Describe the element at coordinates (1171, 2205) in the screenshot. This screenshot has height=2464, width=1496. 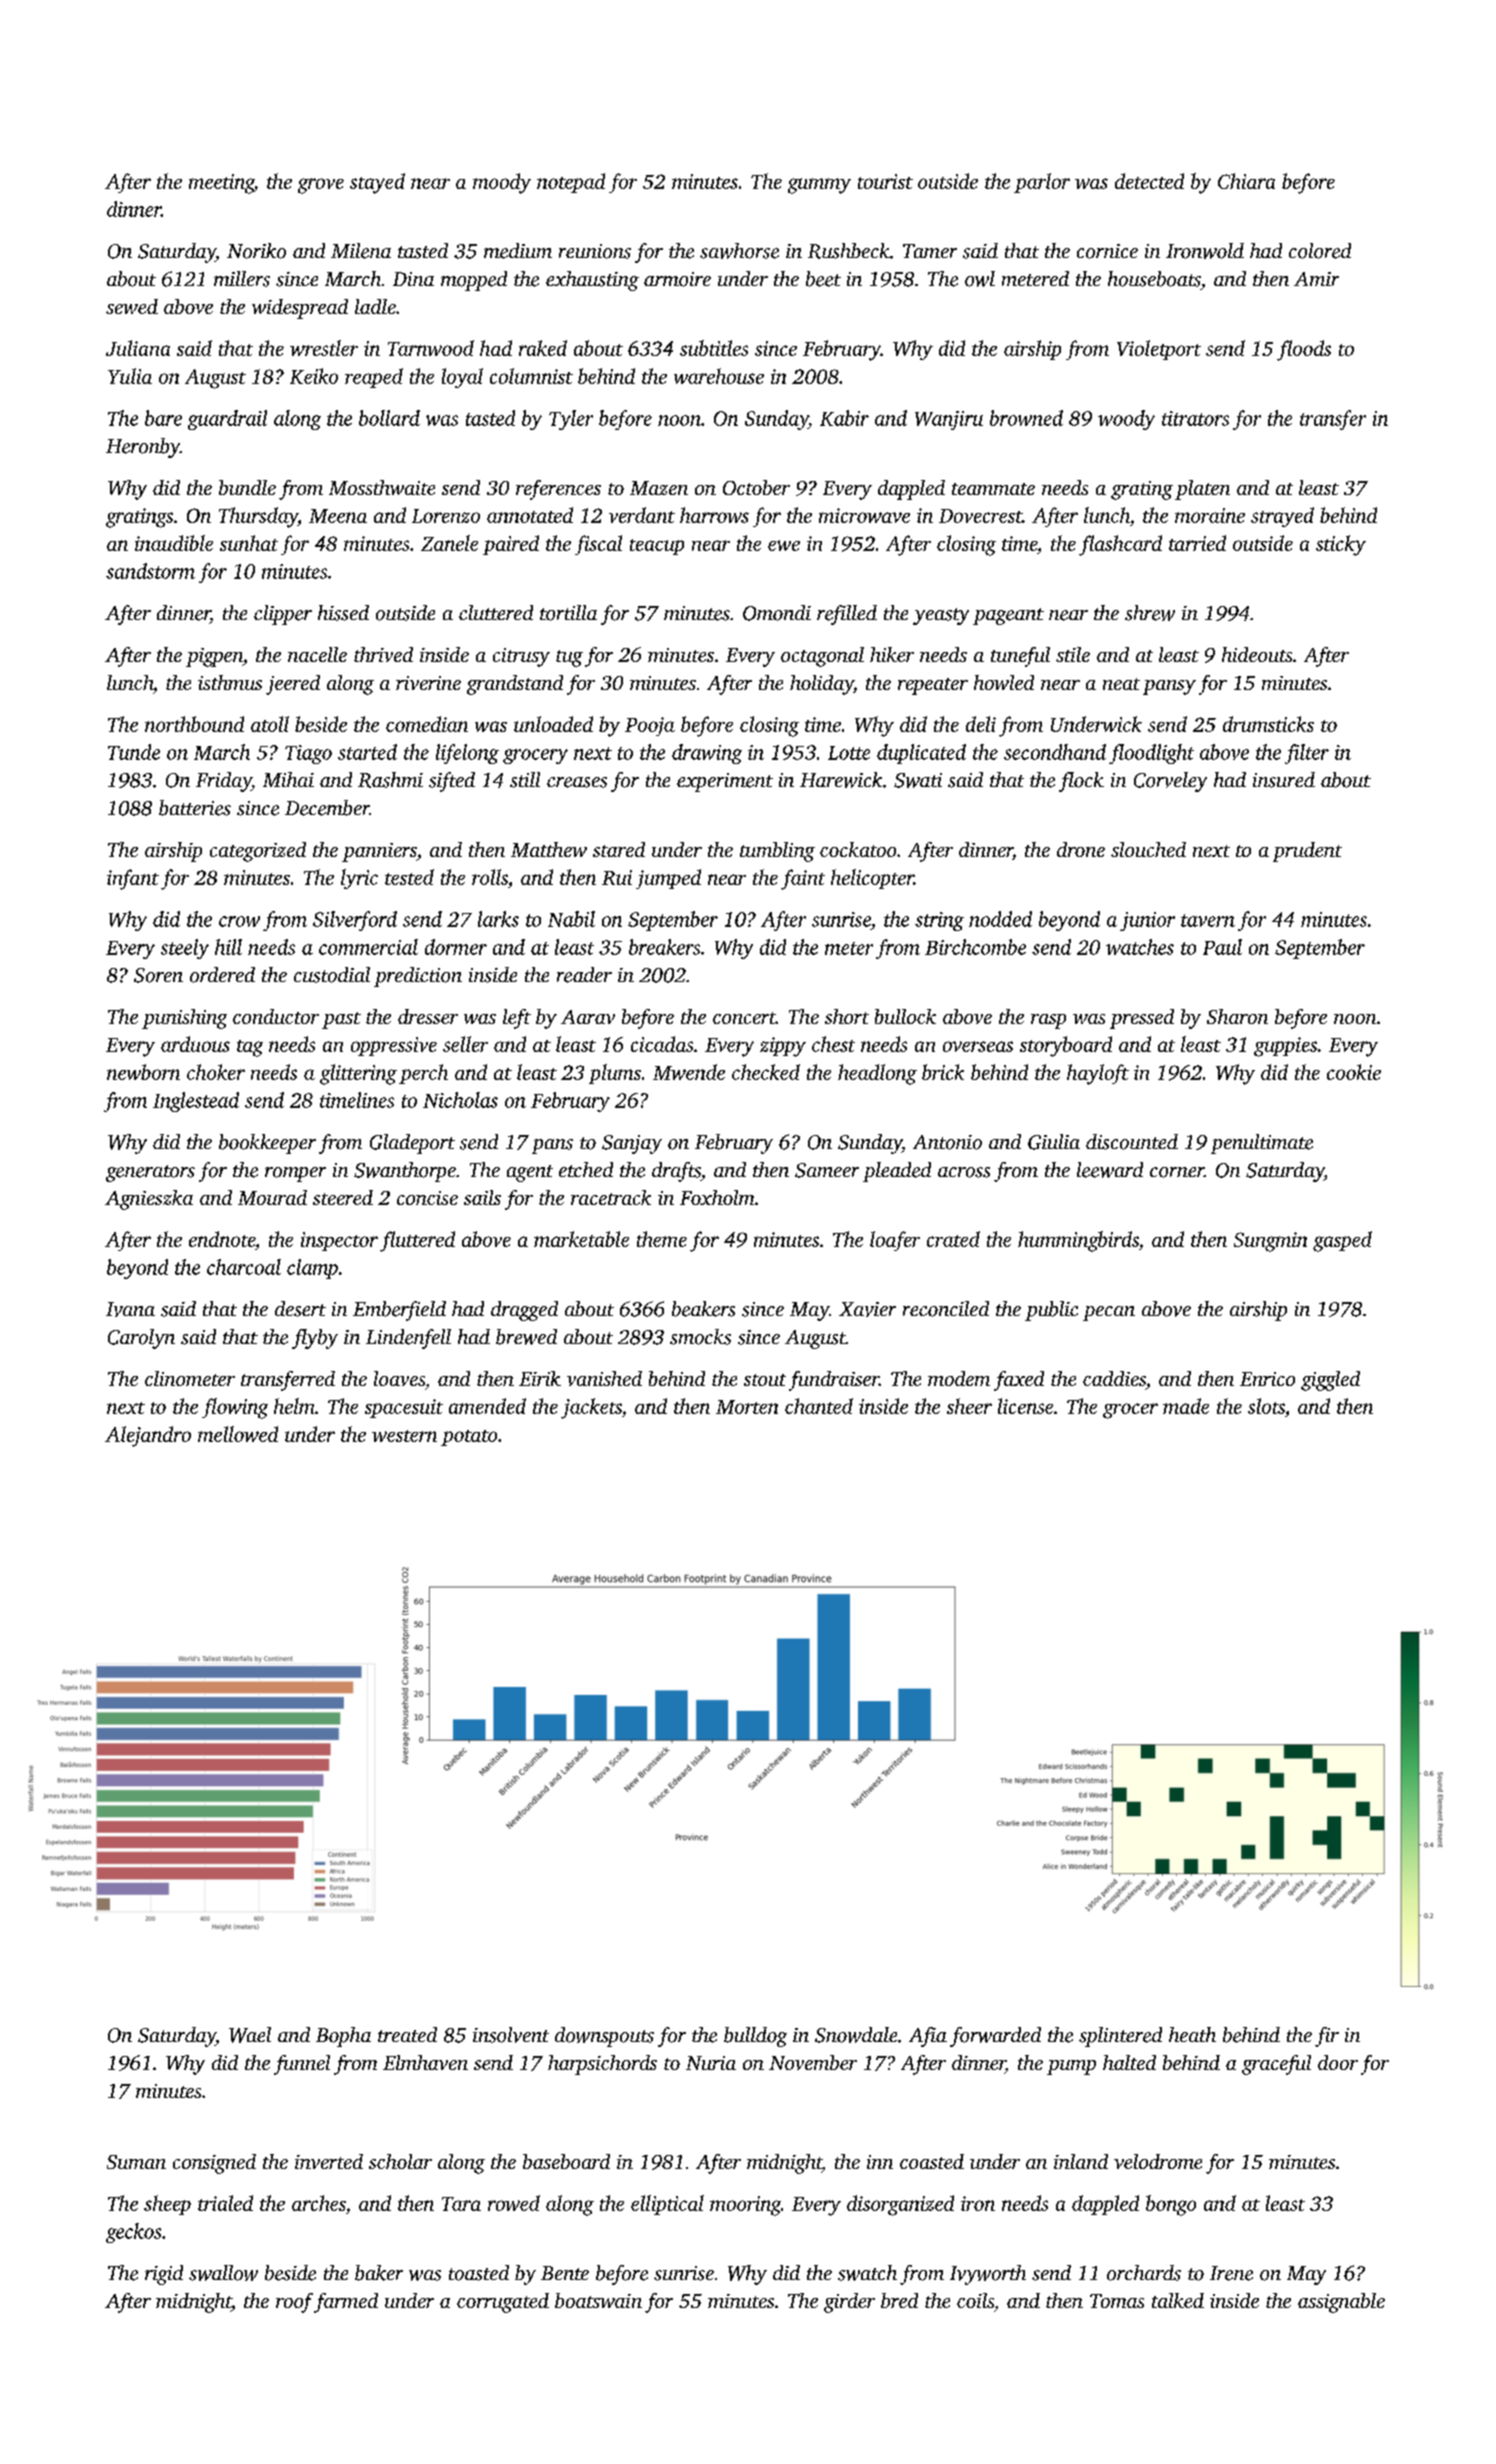
I see `bongo` at that location.
